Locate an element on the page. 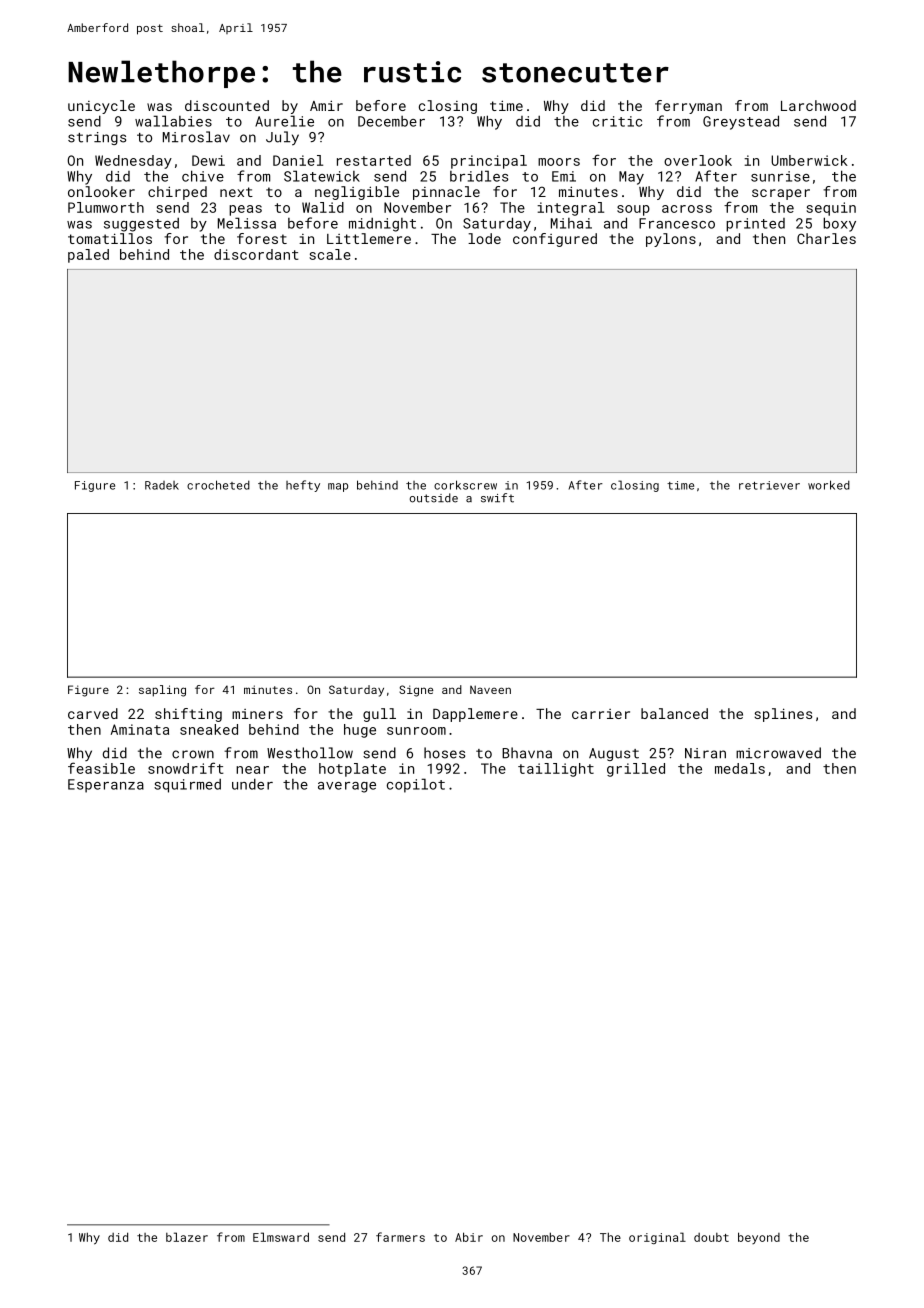 The height and width of the document is (1308, 924). blazer is located at coordinates (187, 1237).
